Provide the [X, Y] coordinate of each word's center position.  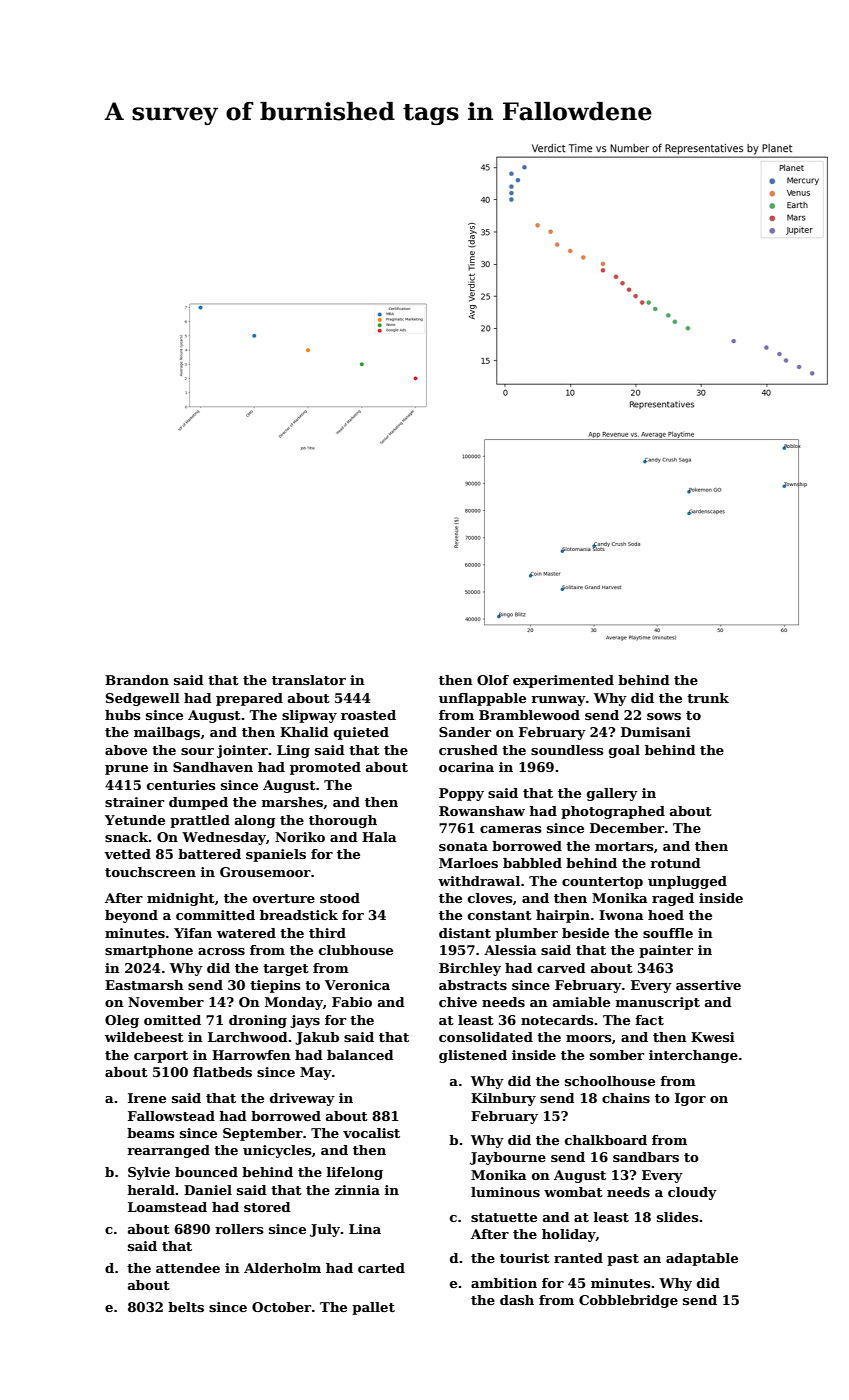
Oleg [122, 1021]
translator [309, 680]
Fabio [352, 1002]
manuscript [658, 1003]
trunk [708, 698]
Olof [493, 680]
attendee [188, 1268]
